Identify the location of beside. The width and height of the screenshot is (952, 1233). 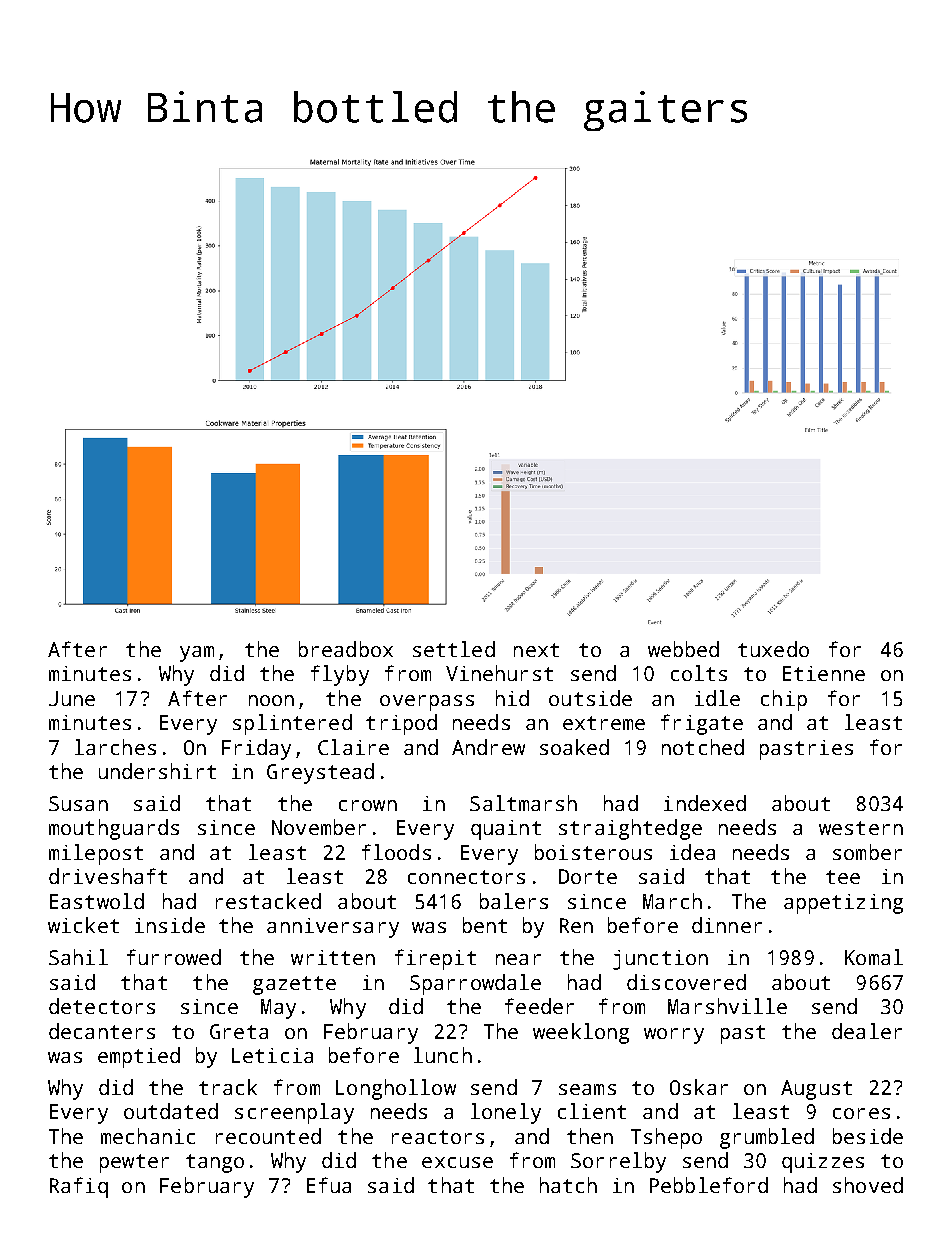
(868, 1136).
